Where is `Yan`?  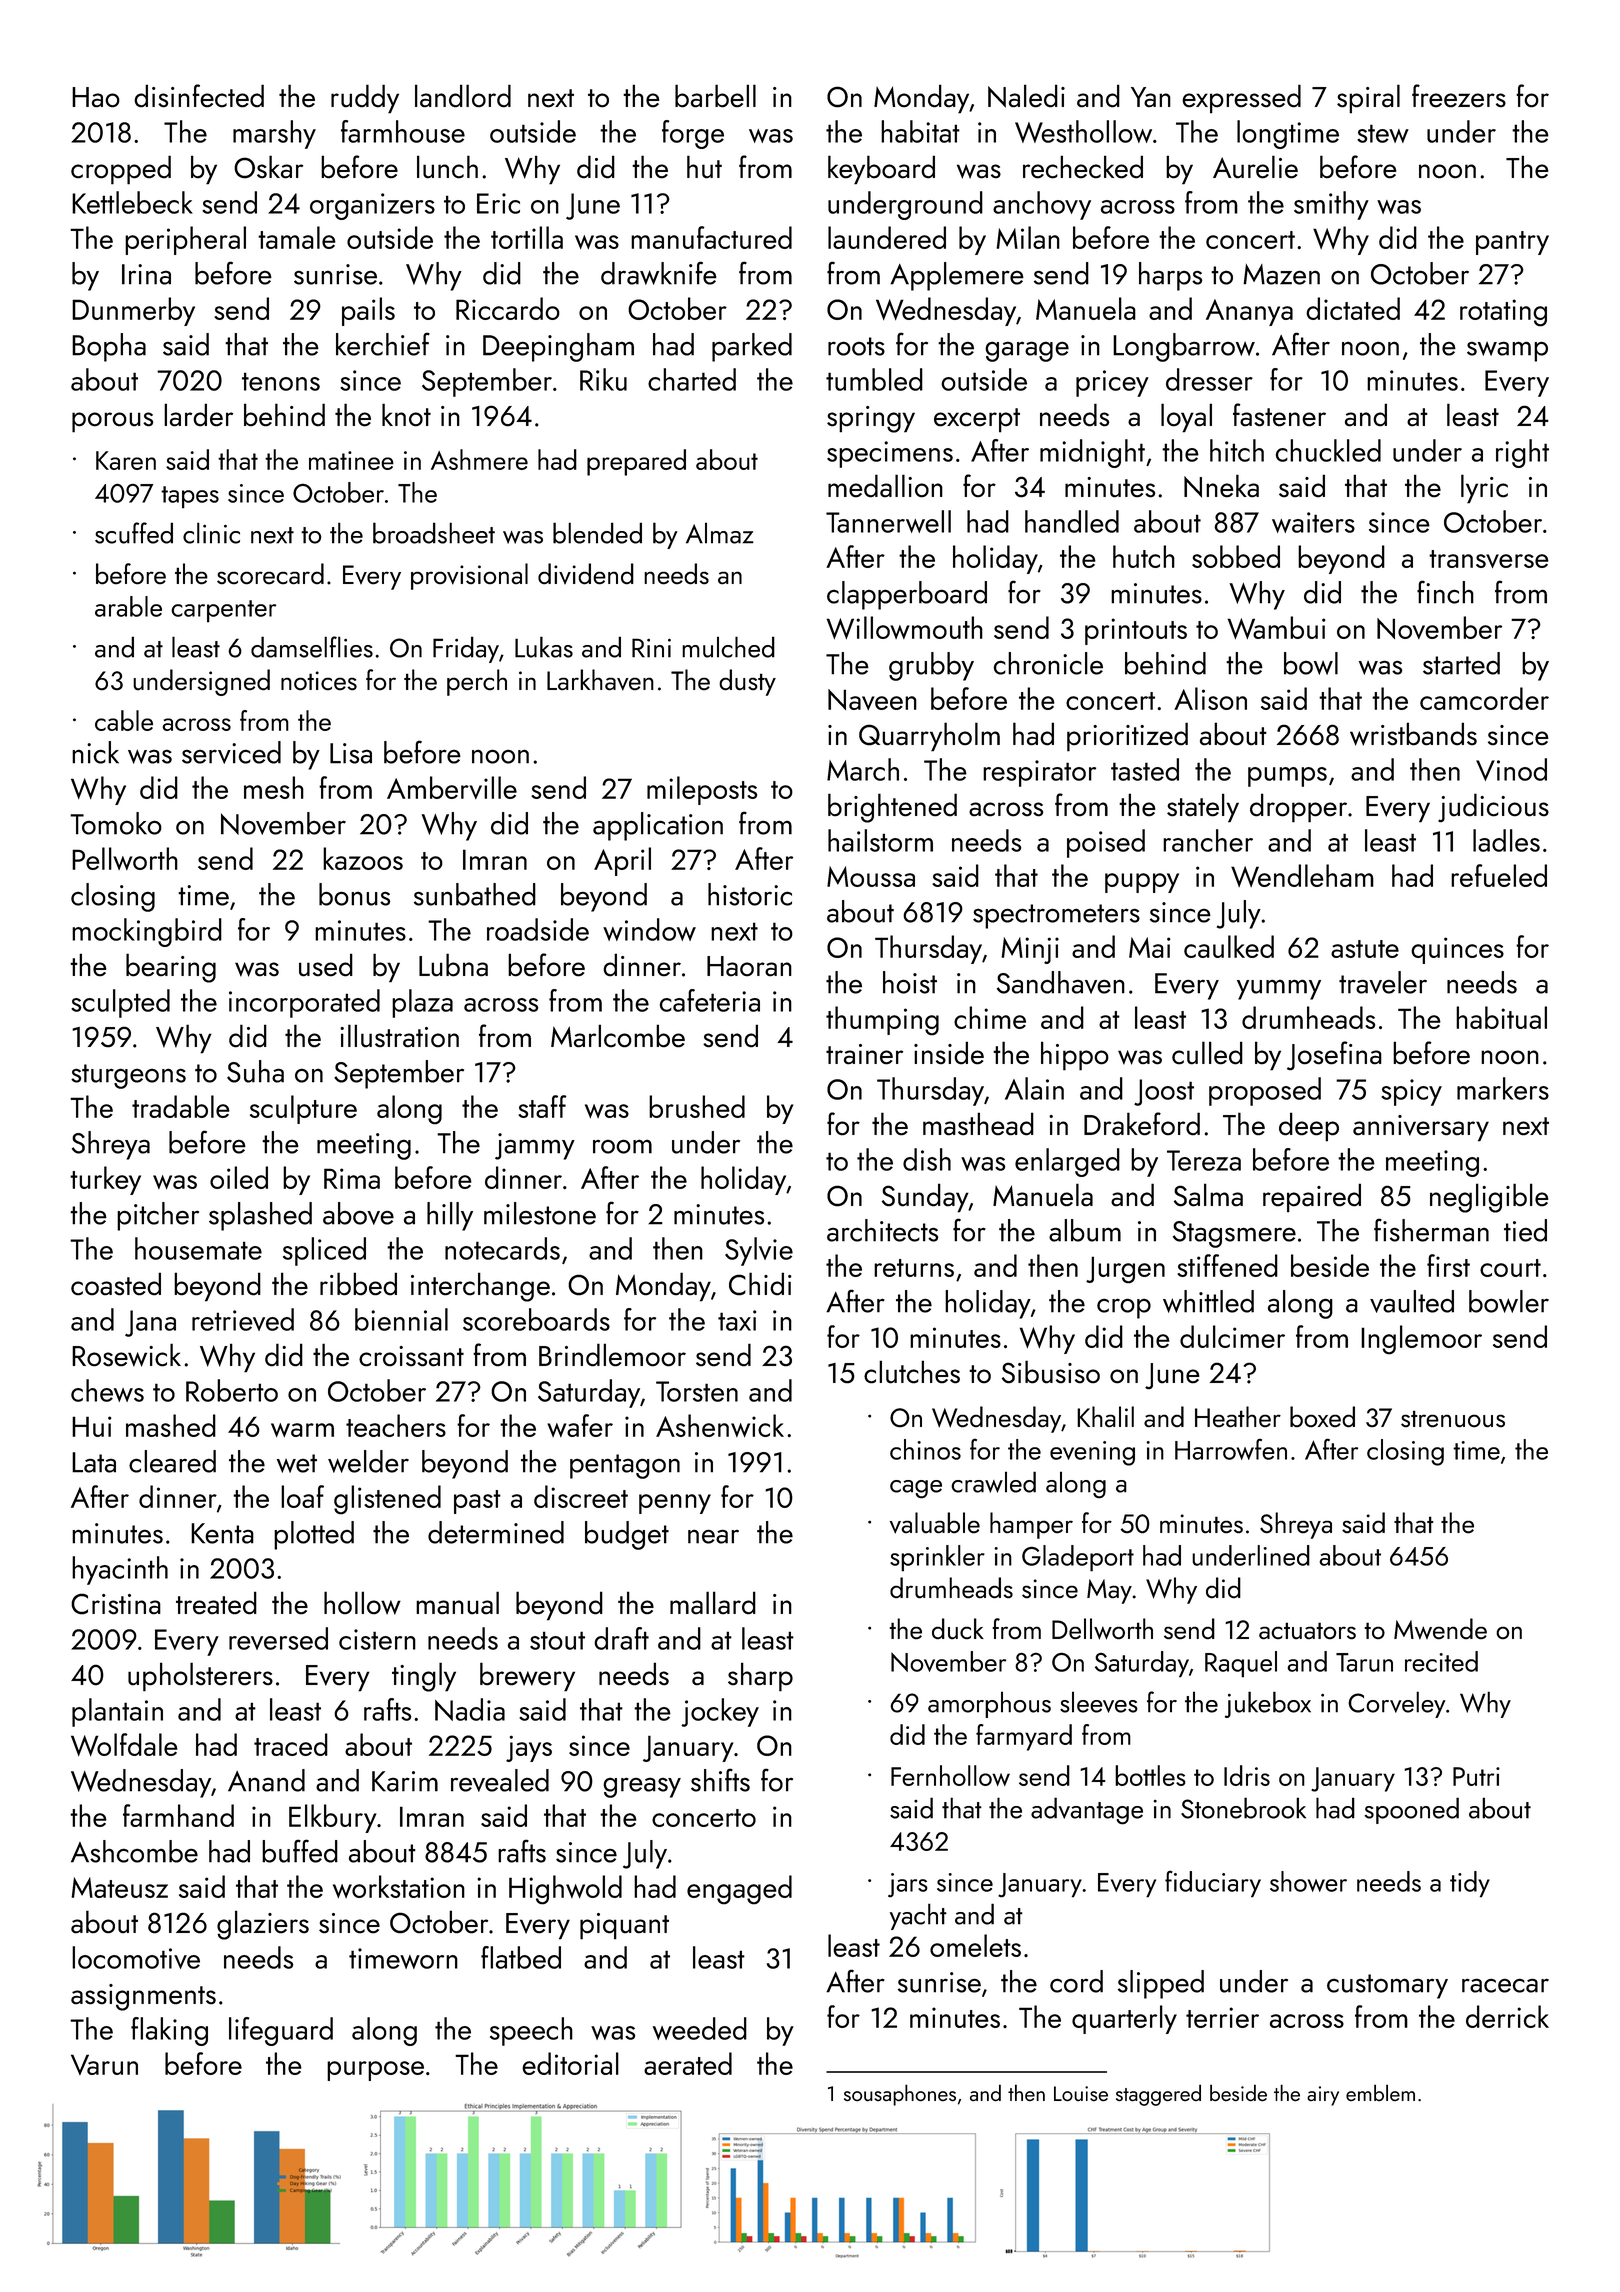
Yan is located at coordinates (1151, 97).
